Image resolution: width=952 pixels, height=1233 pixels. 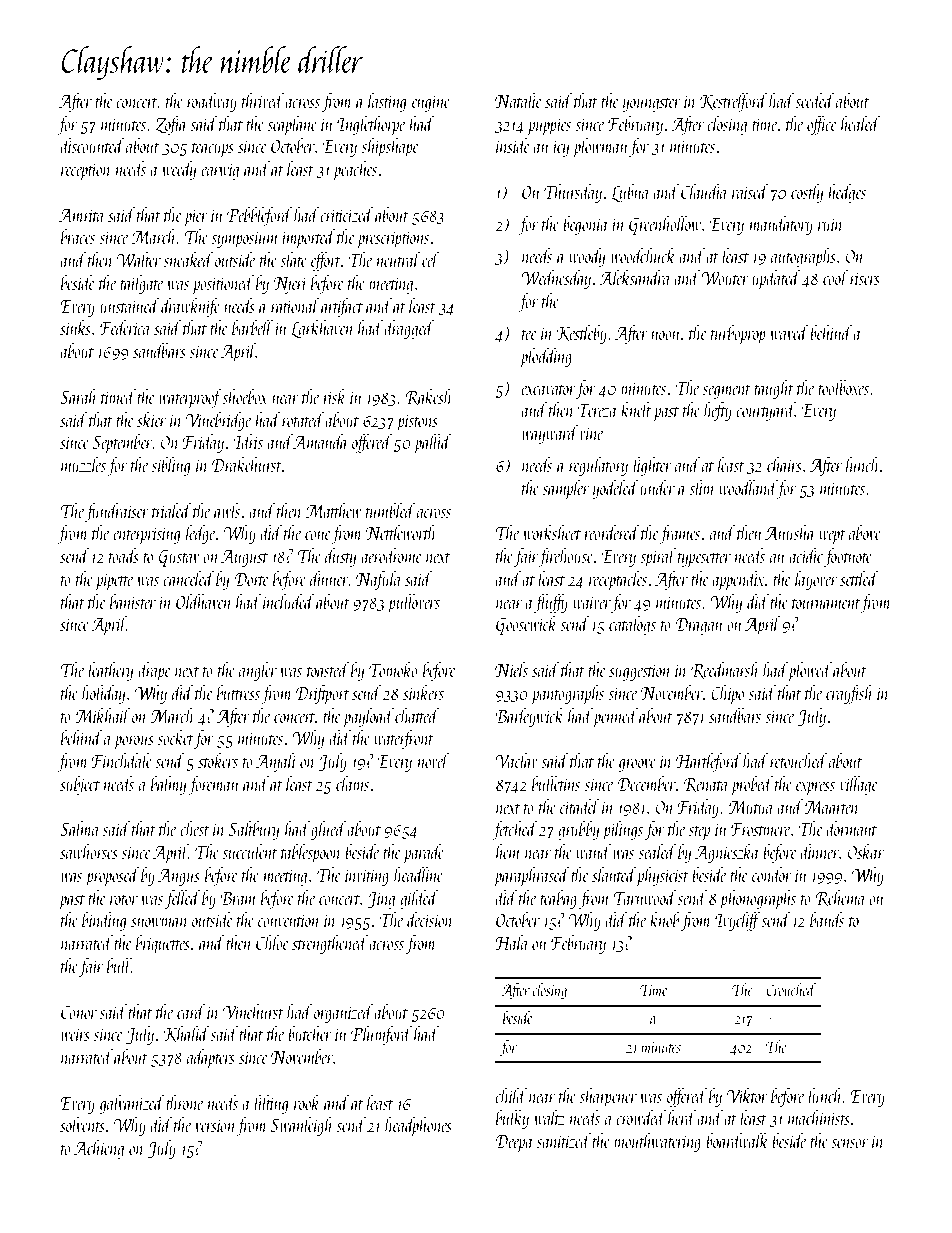 I want to click on Aleksandra, so click(x=635, y=277).
